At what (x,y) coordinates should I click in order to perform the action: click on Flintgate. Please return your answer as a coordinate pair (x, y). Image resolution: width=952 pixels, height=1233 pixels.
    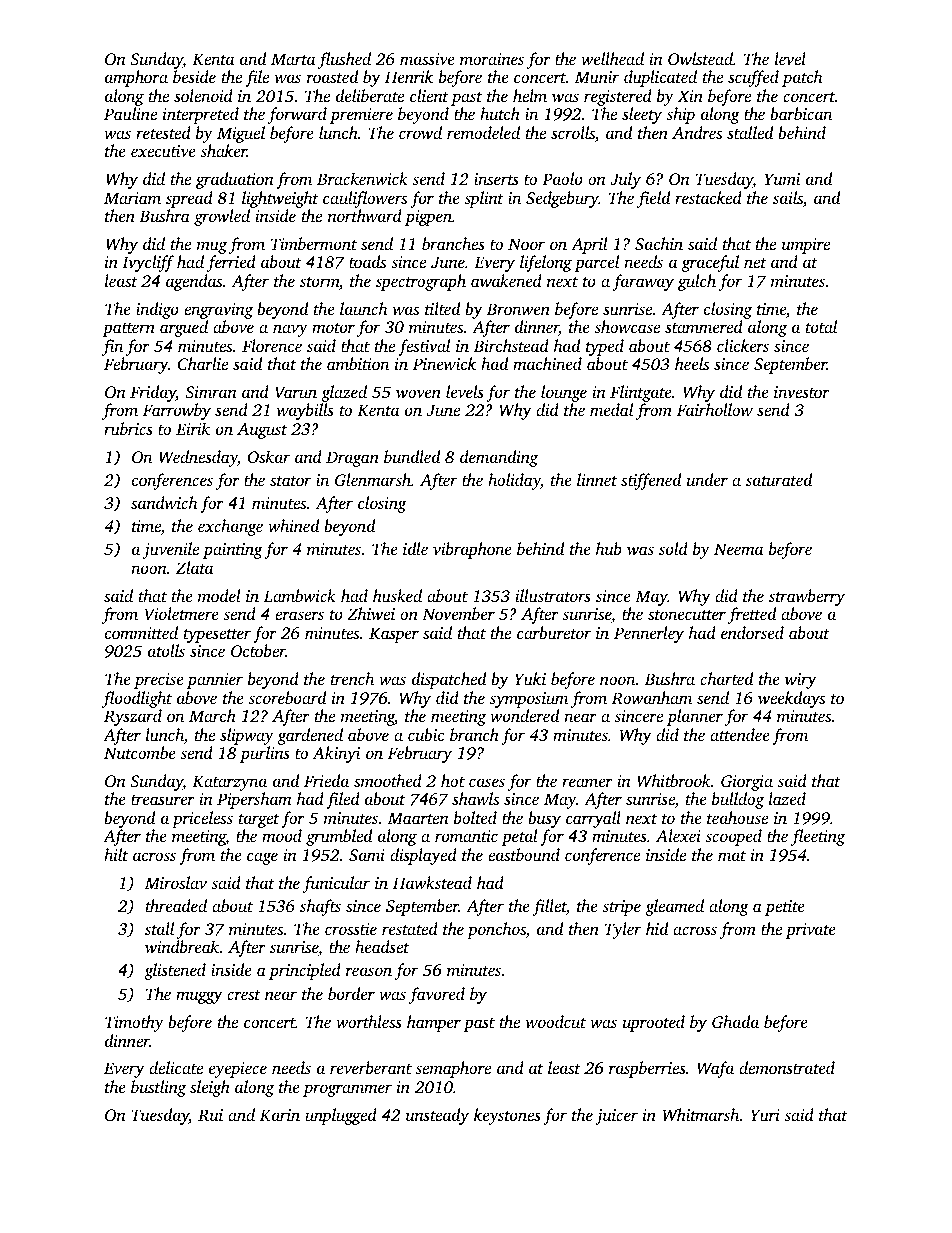
    Looking at the image, I should click on (641, 393).
